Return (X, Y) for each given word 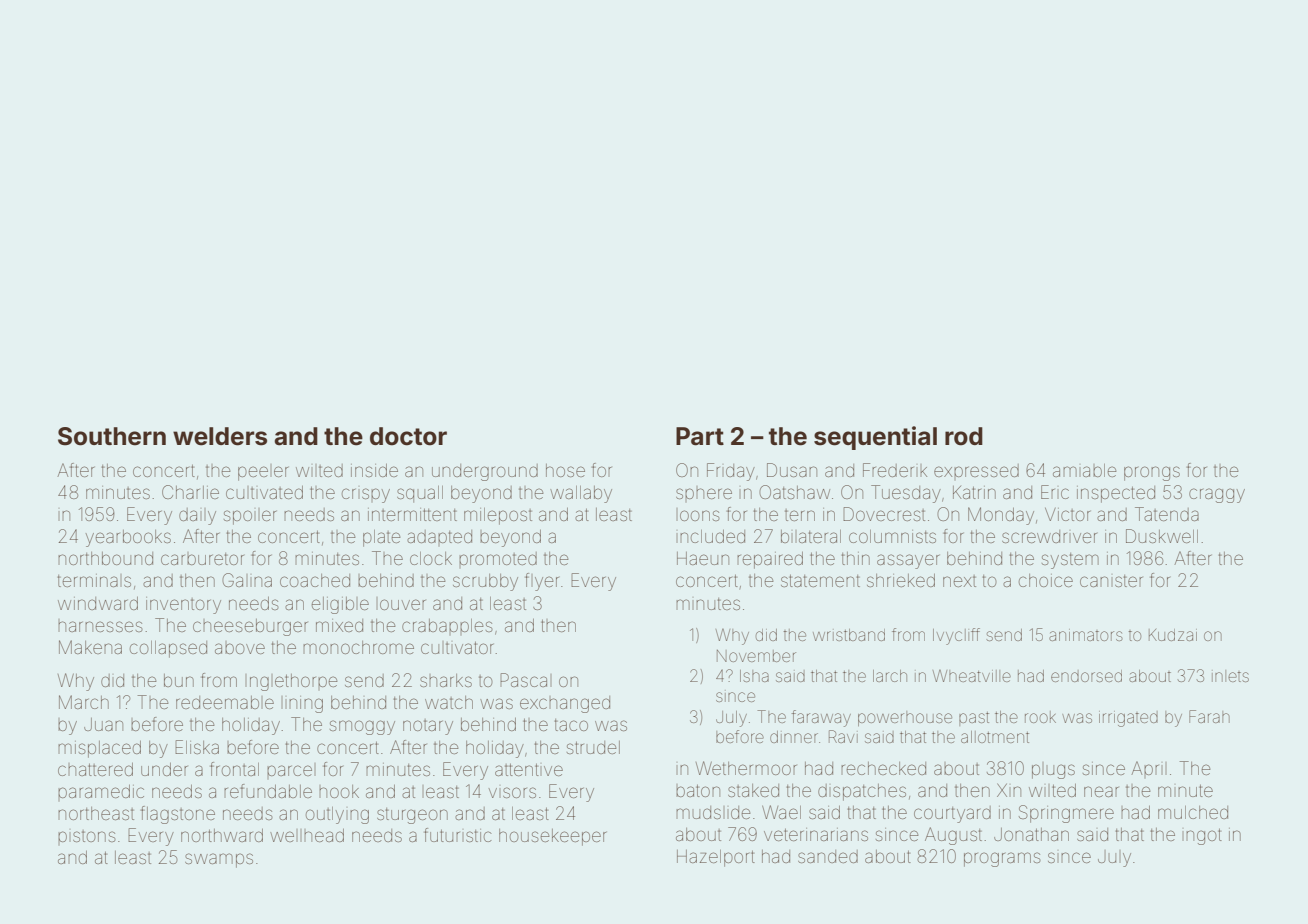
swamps (219, 860)
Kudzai (1173, 635)
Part (700, 436)
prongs (1152, 473)
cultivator (457, 647)
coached (315, 580)
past (974, 719)
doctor (408, 436)
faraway (821, 718)
